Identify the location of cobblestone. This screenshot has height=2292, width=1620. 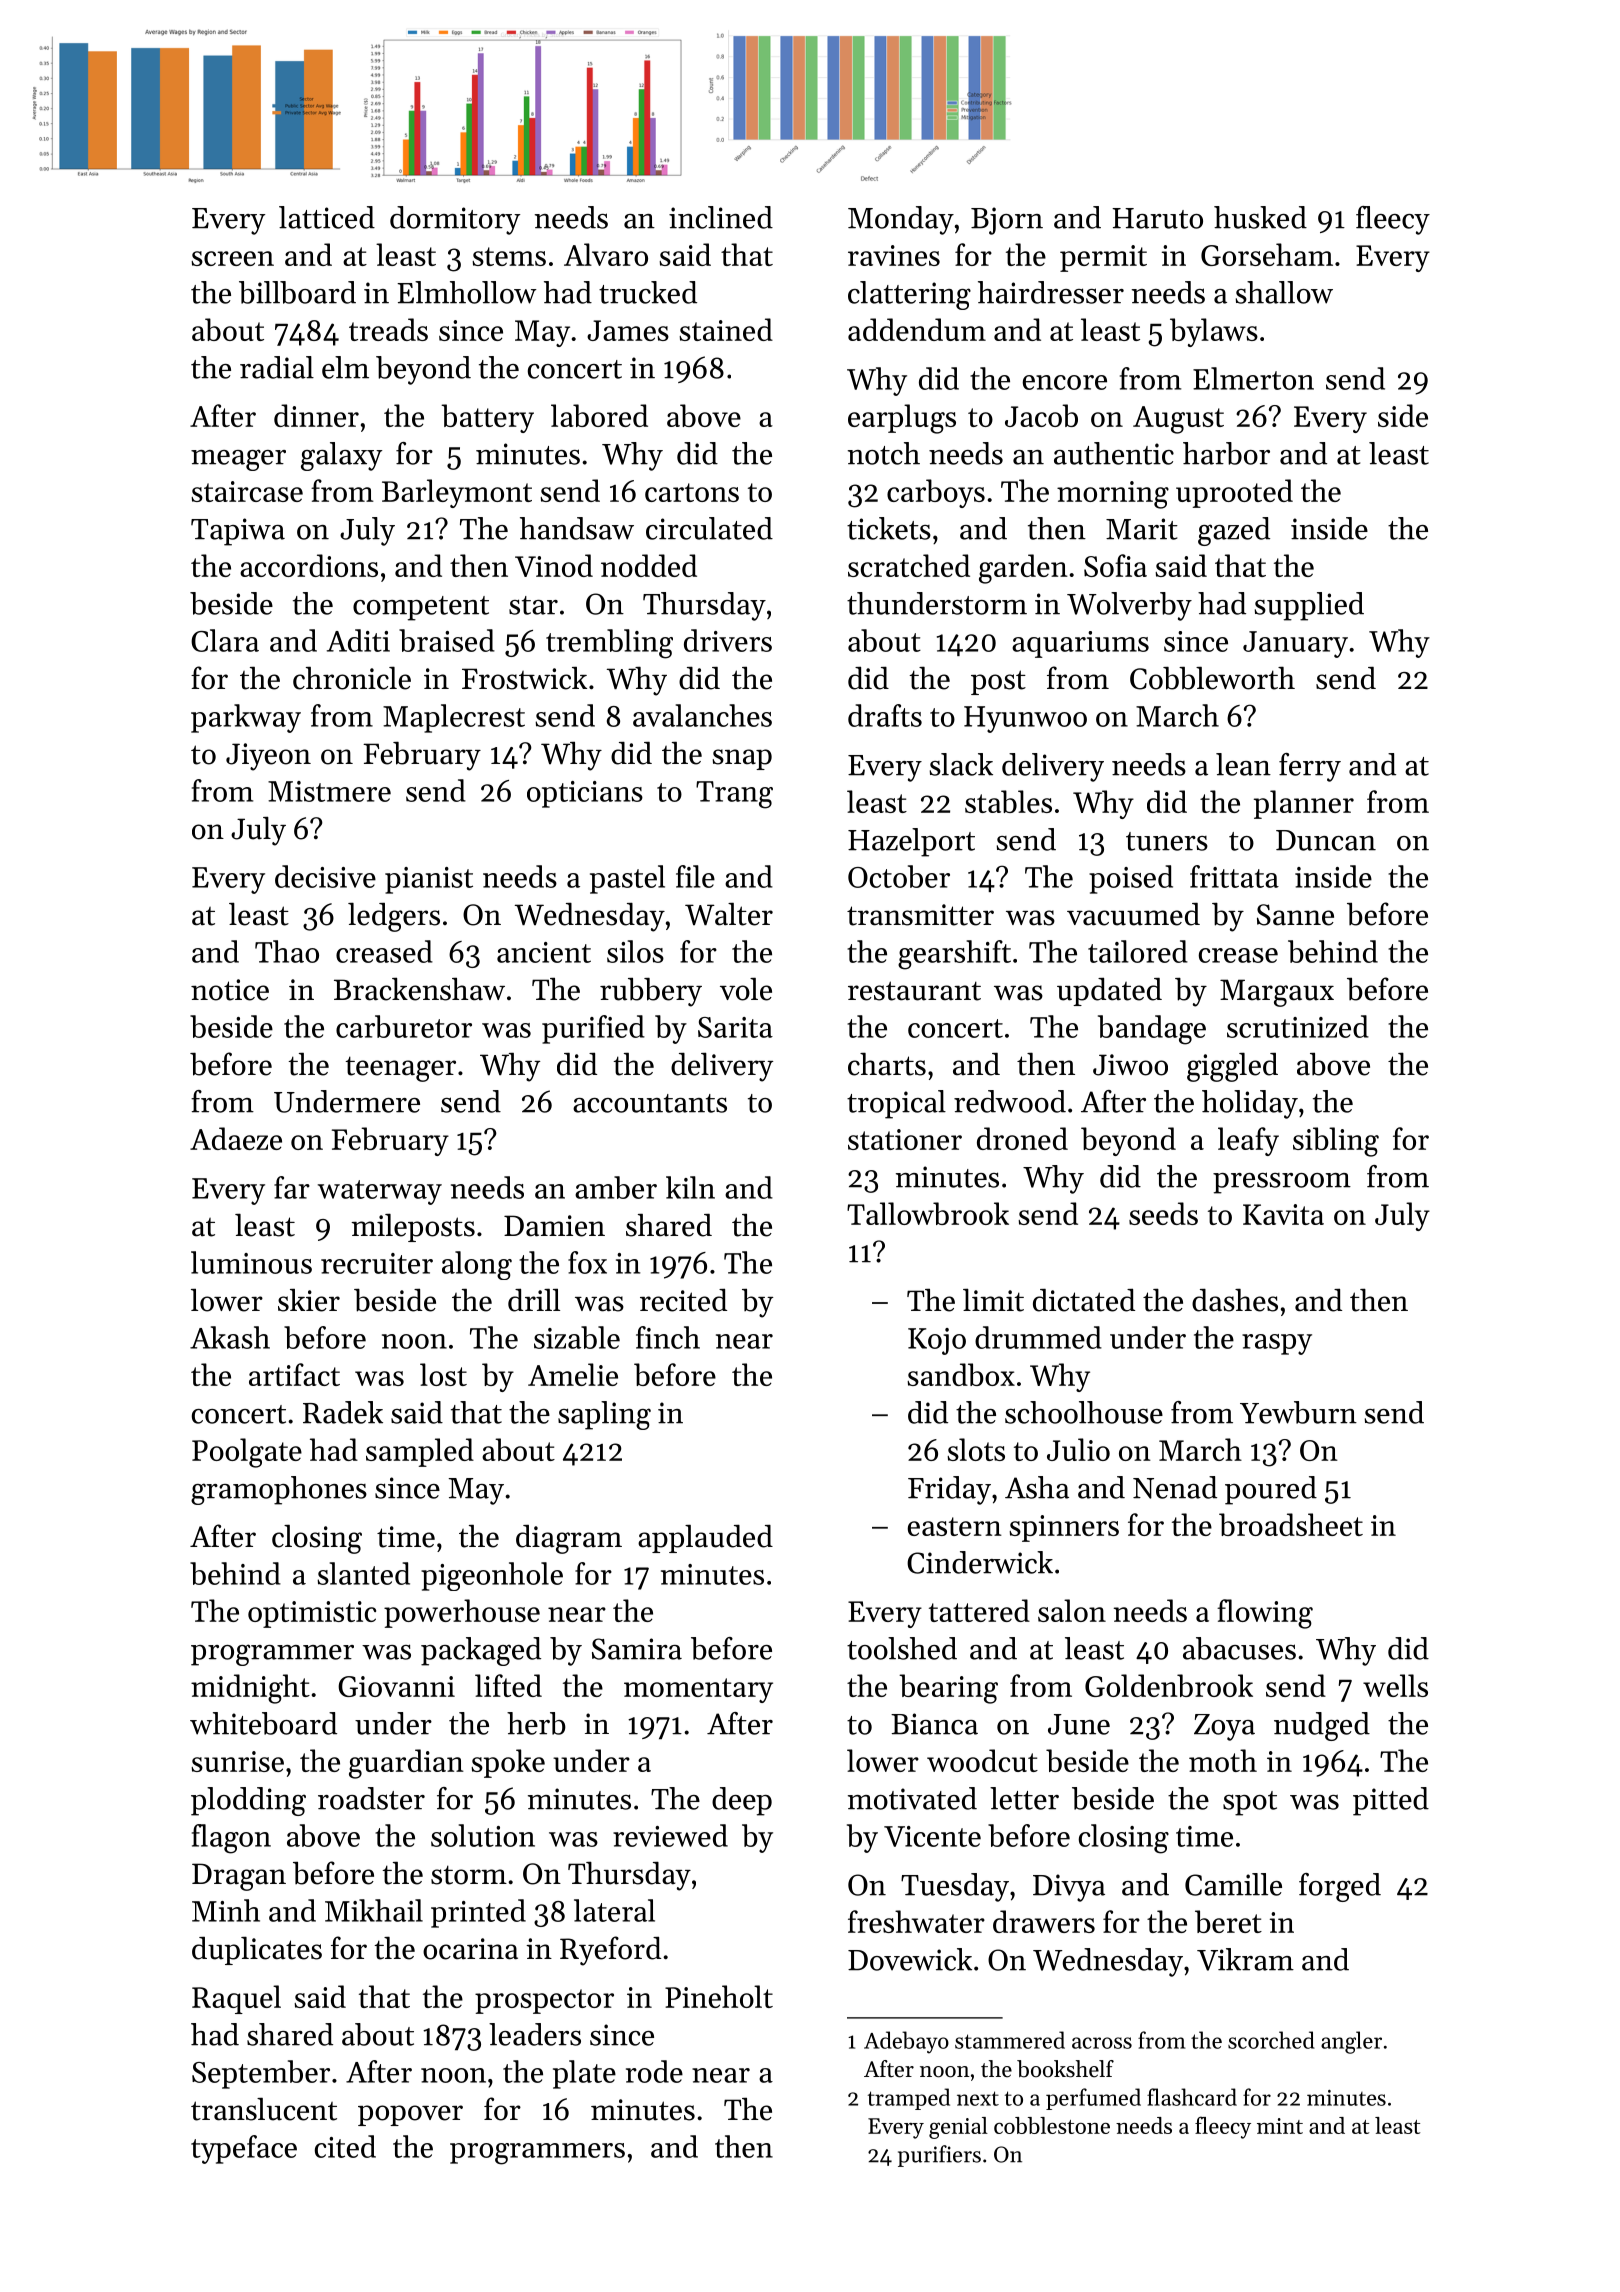
(1052, 2125).
